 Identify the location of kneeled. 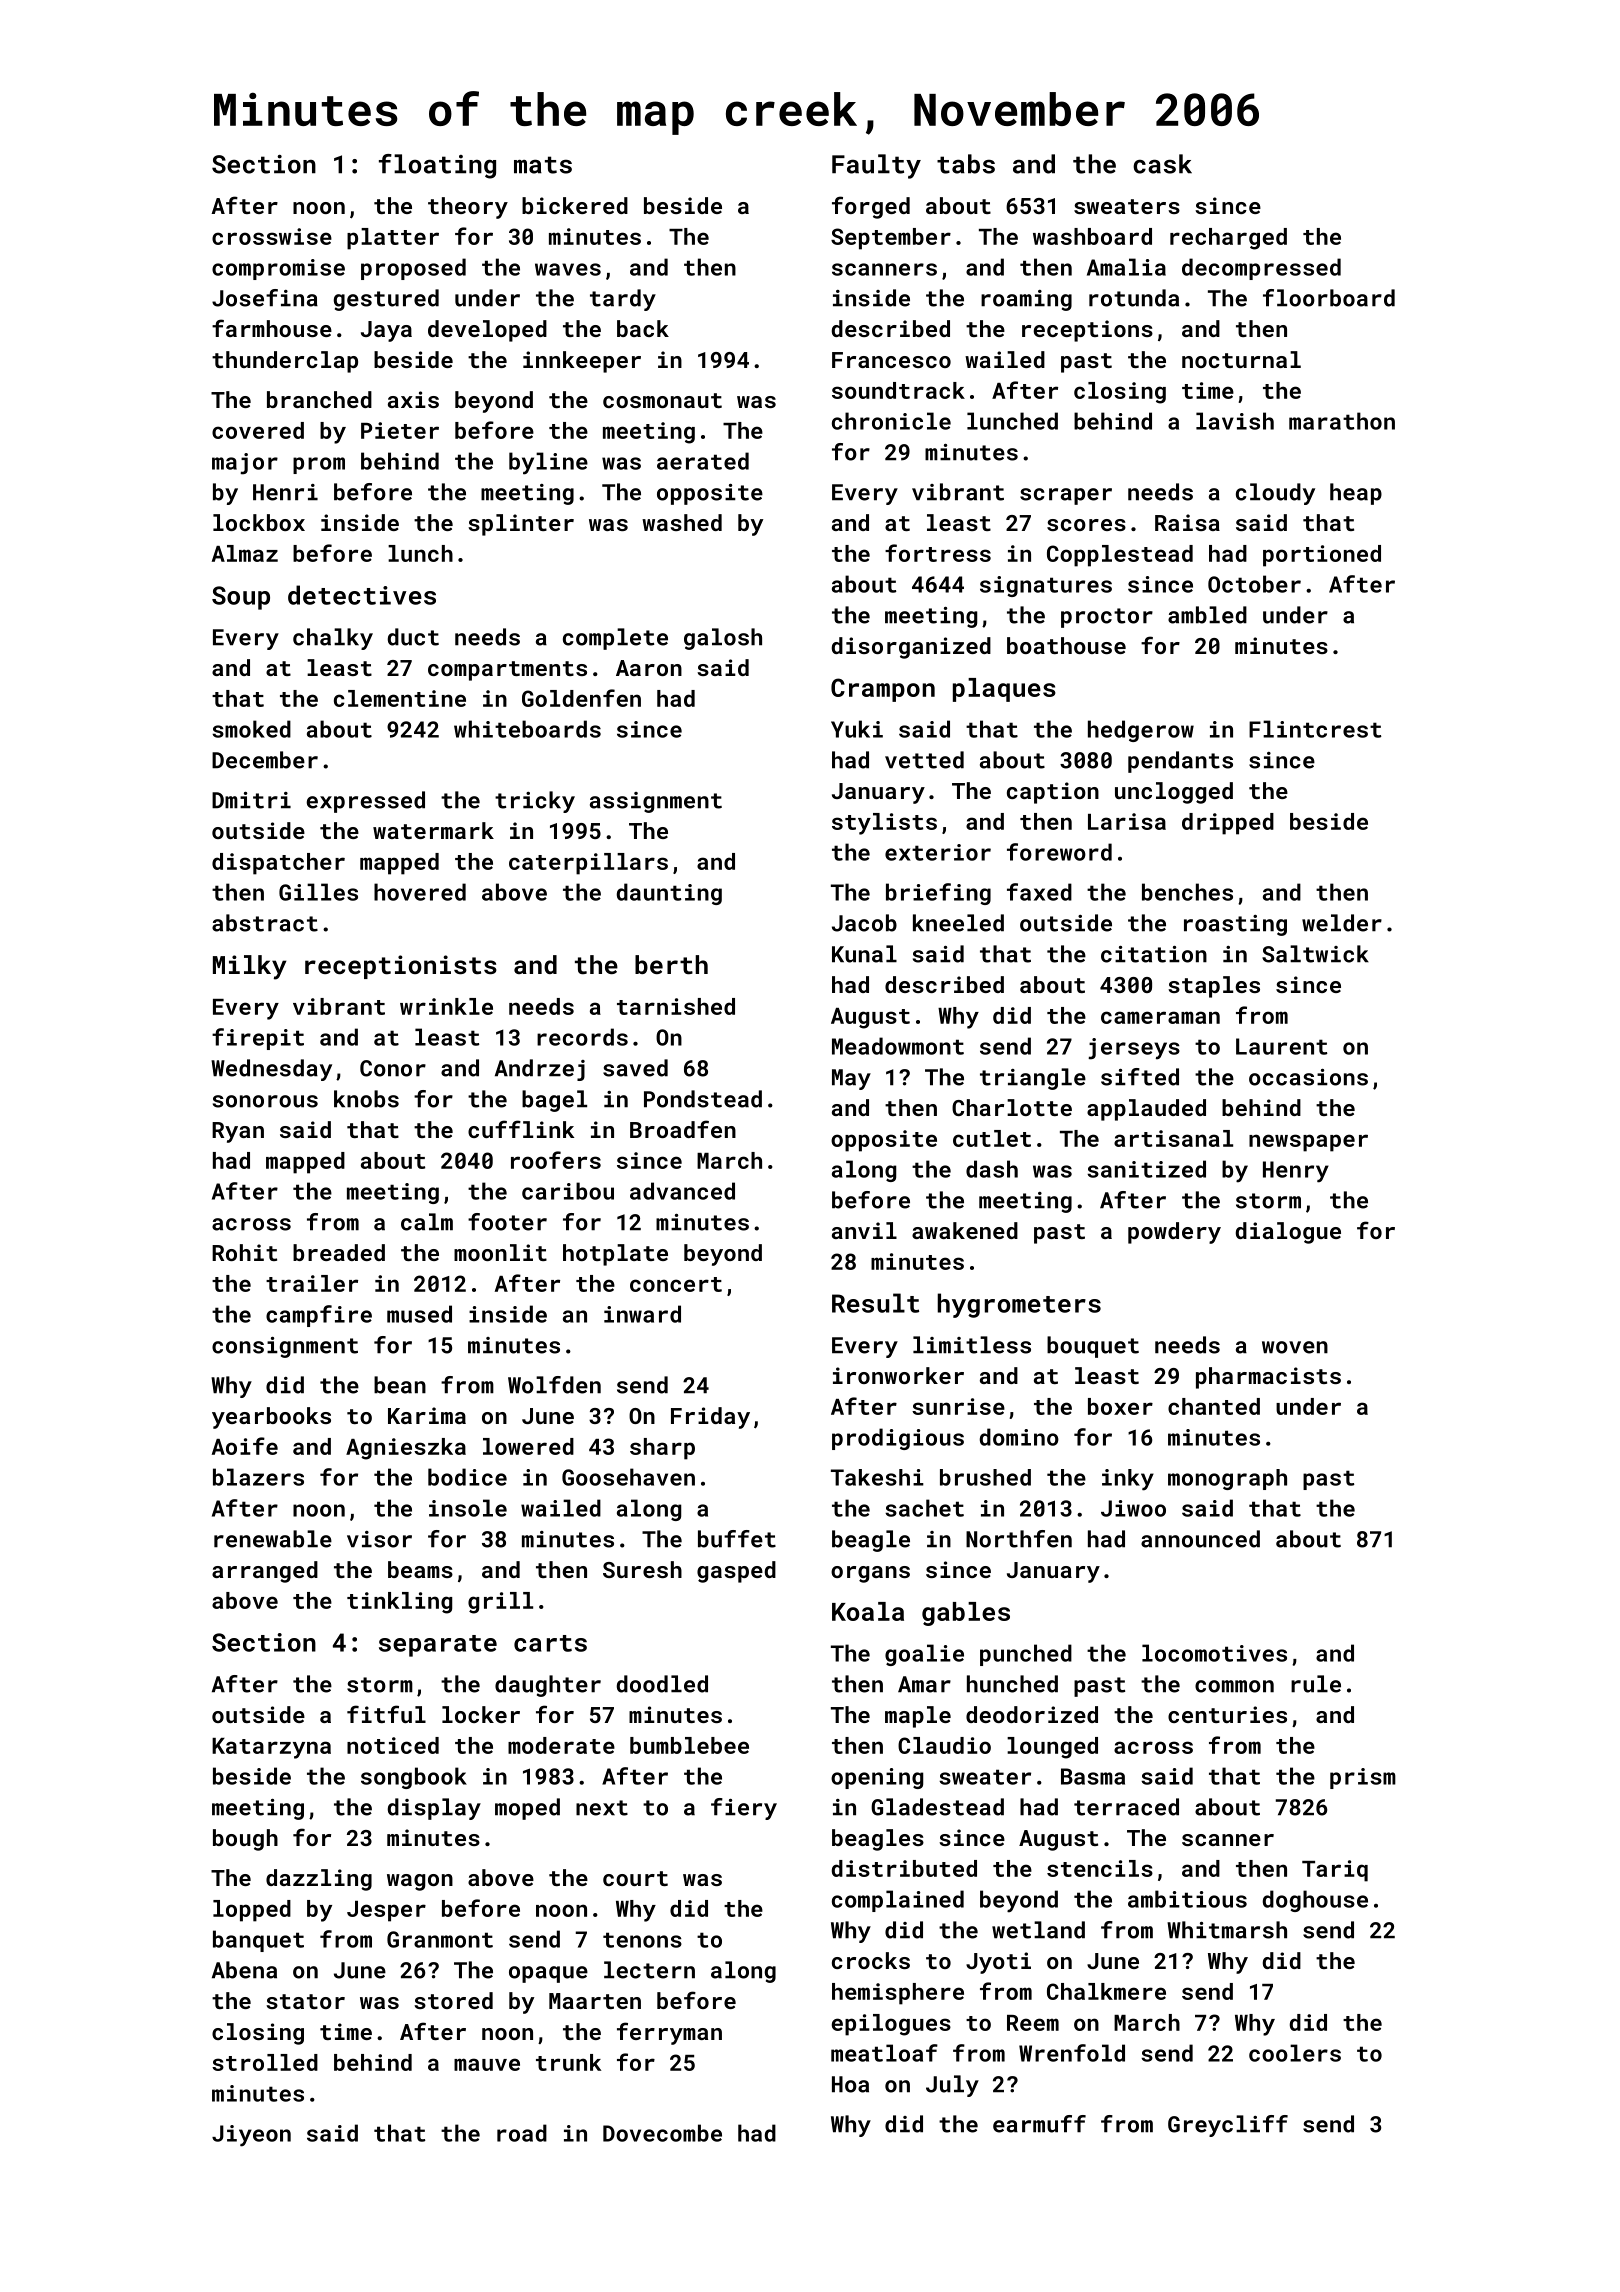
(958, 923).
